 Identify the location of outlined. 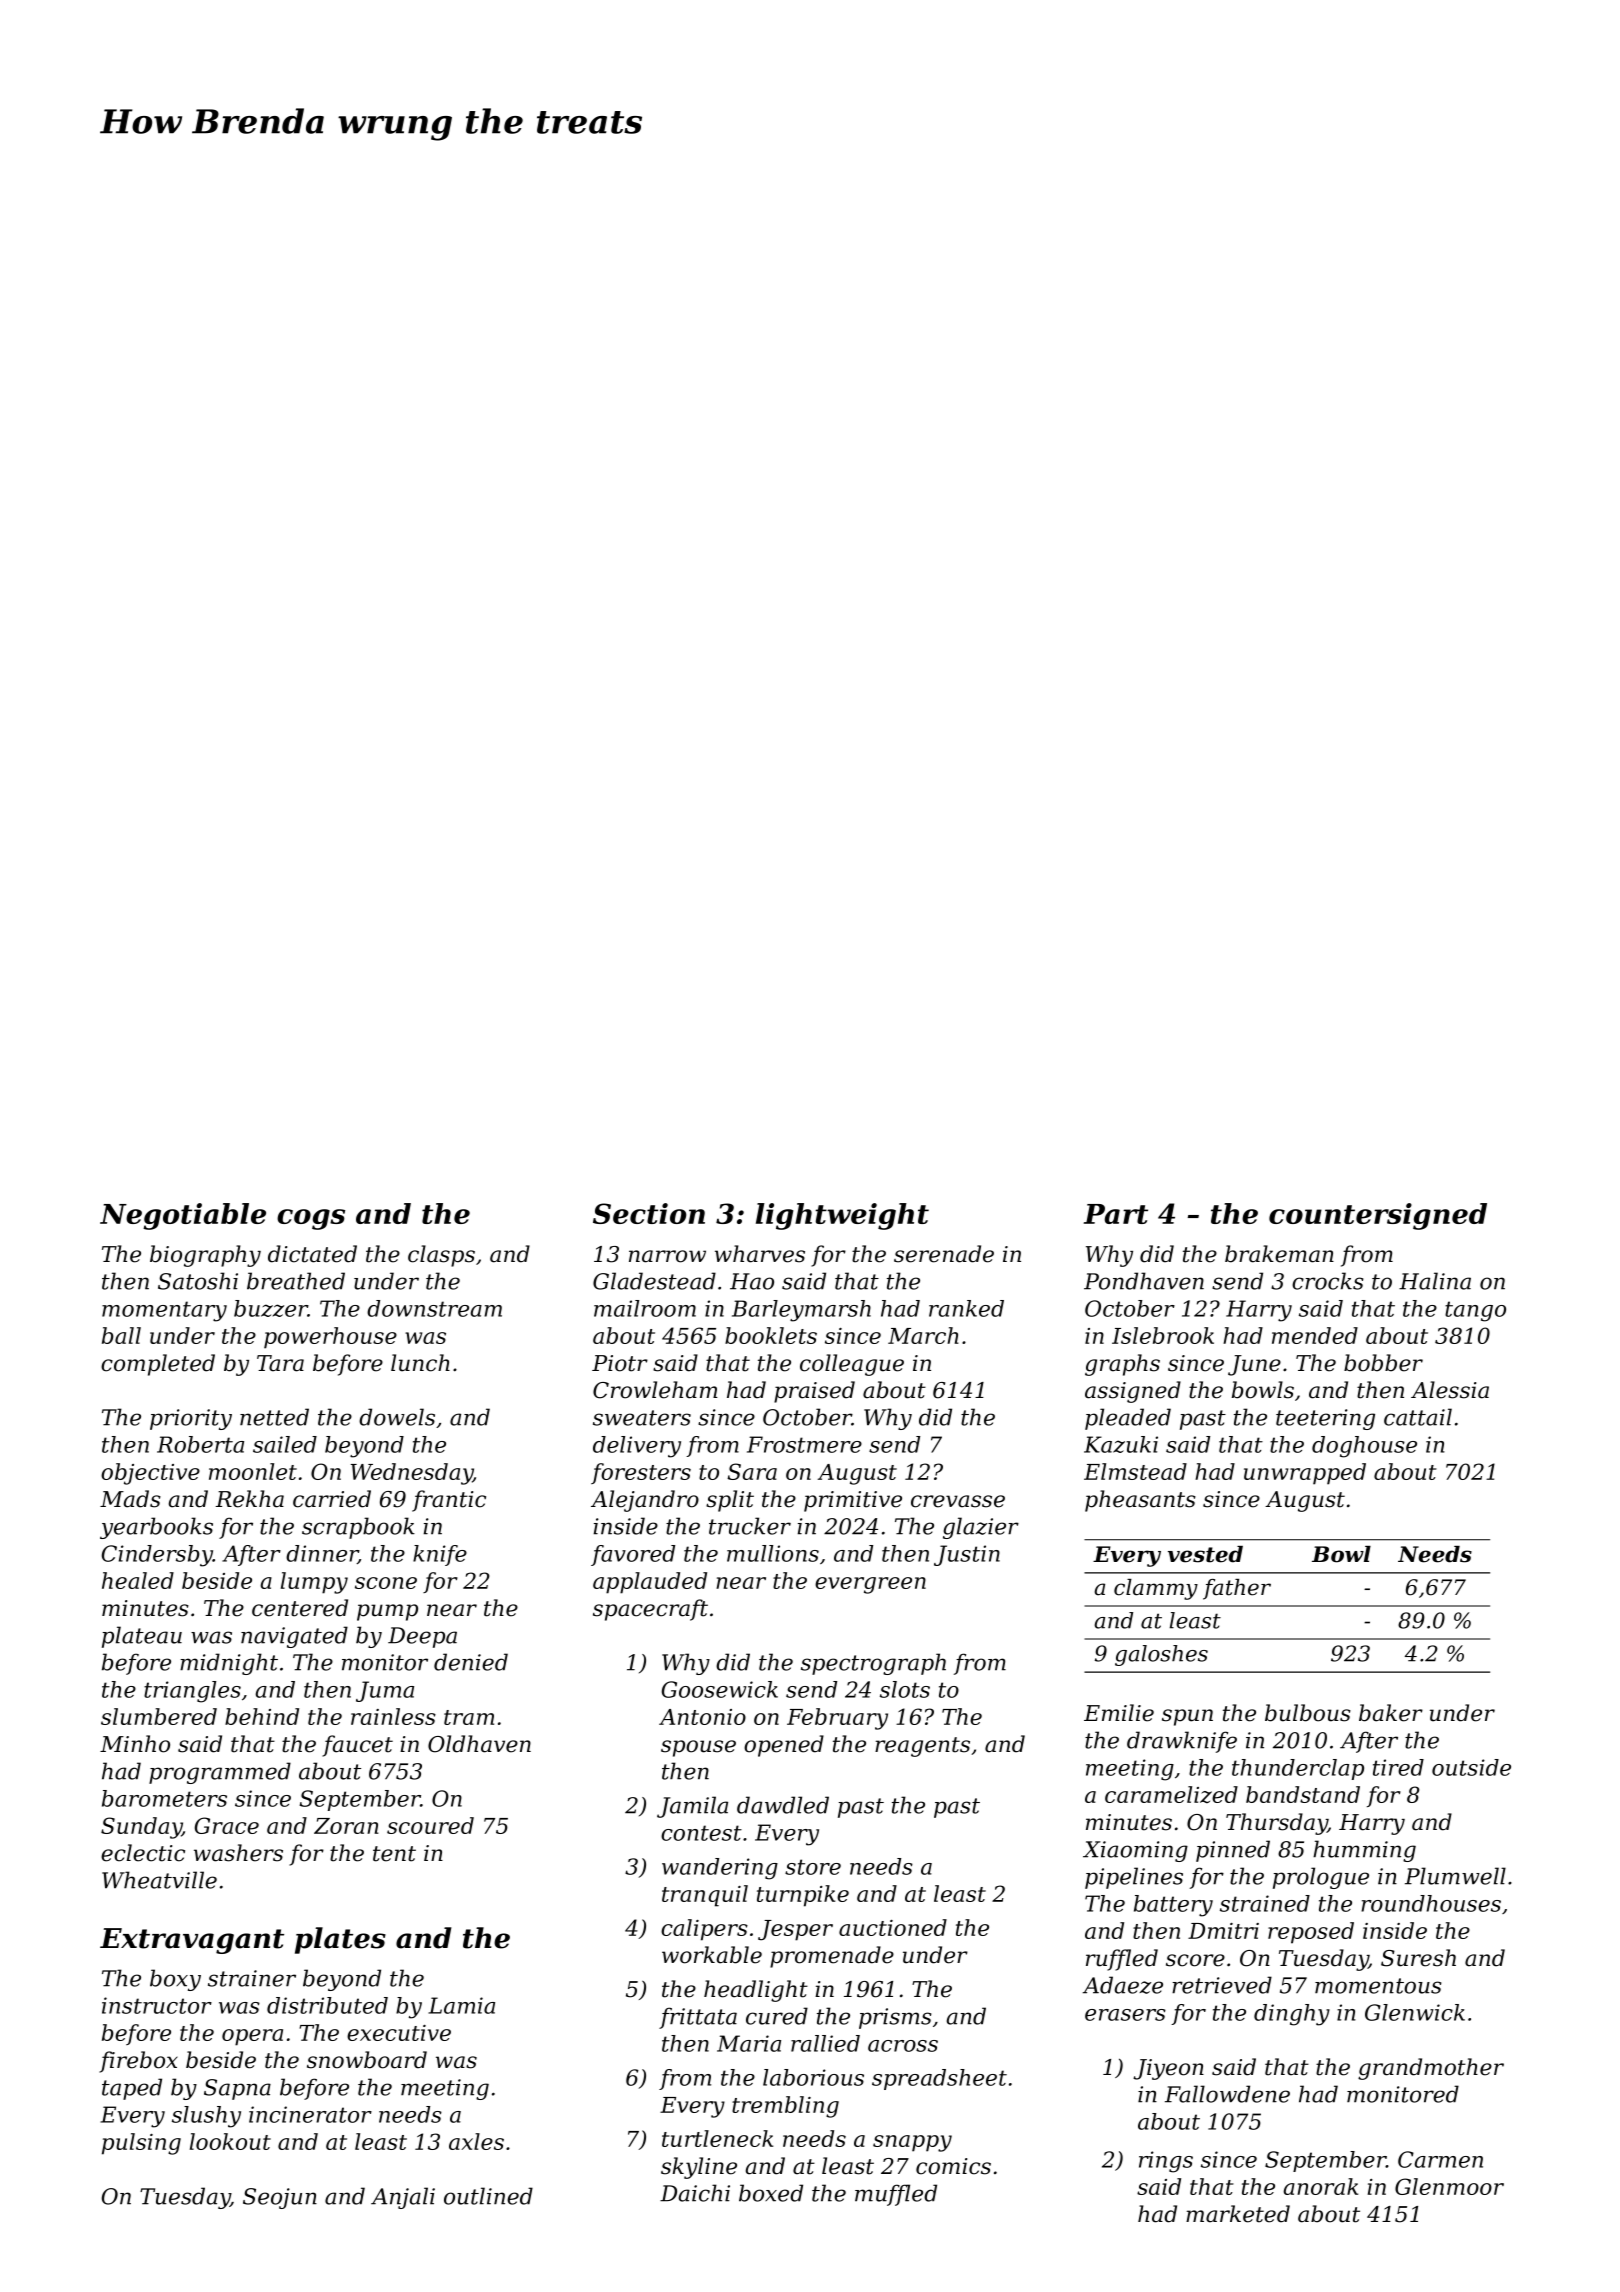
(488, 2196).
